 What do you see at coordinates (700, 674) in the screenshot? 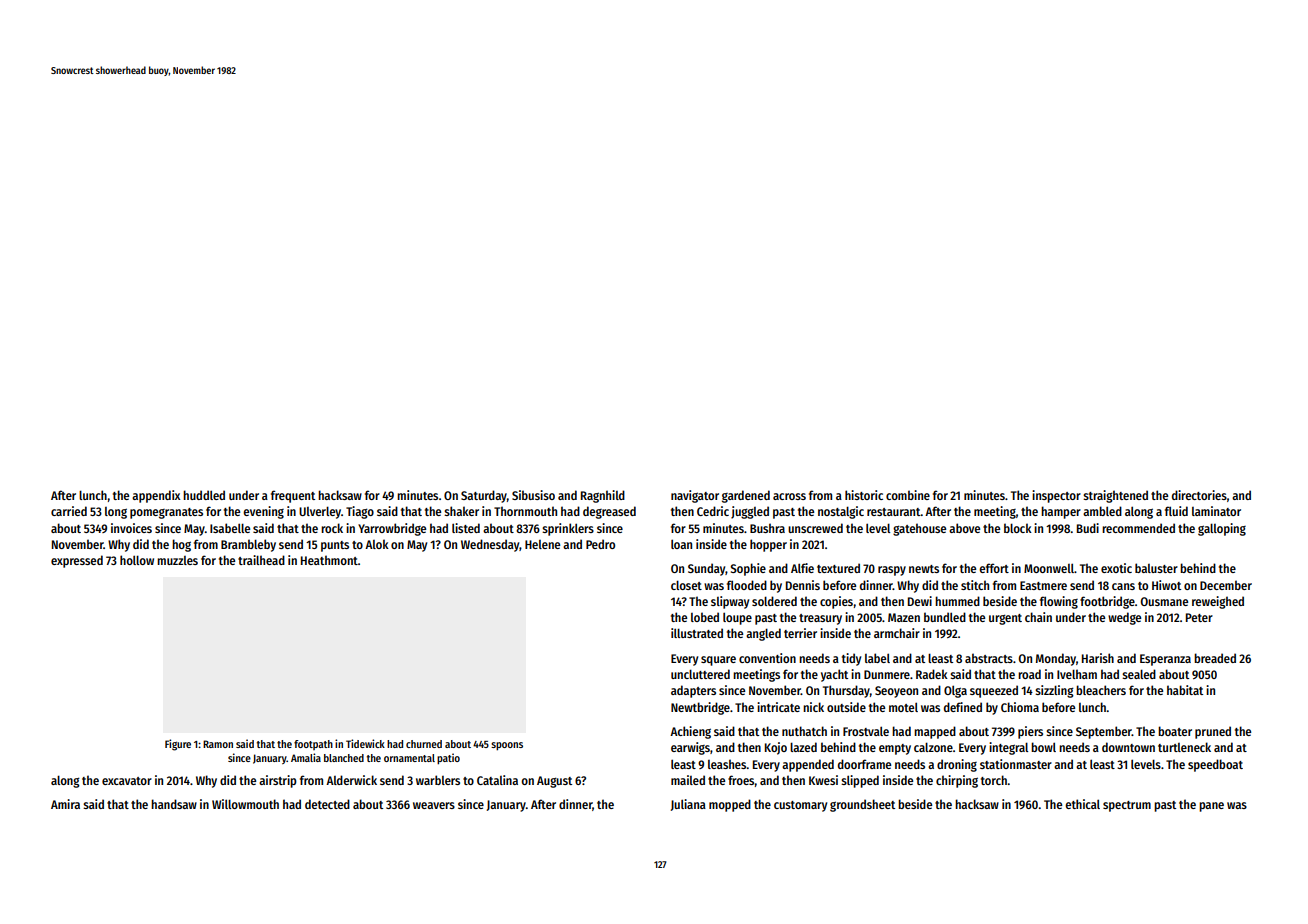
I see `uncluttered` at bounding box center [700, 674].
